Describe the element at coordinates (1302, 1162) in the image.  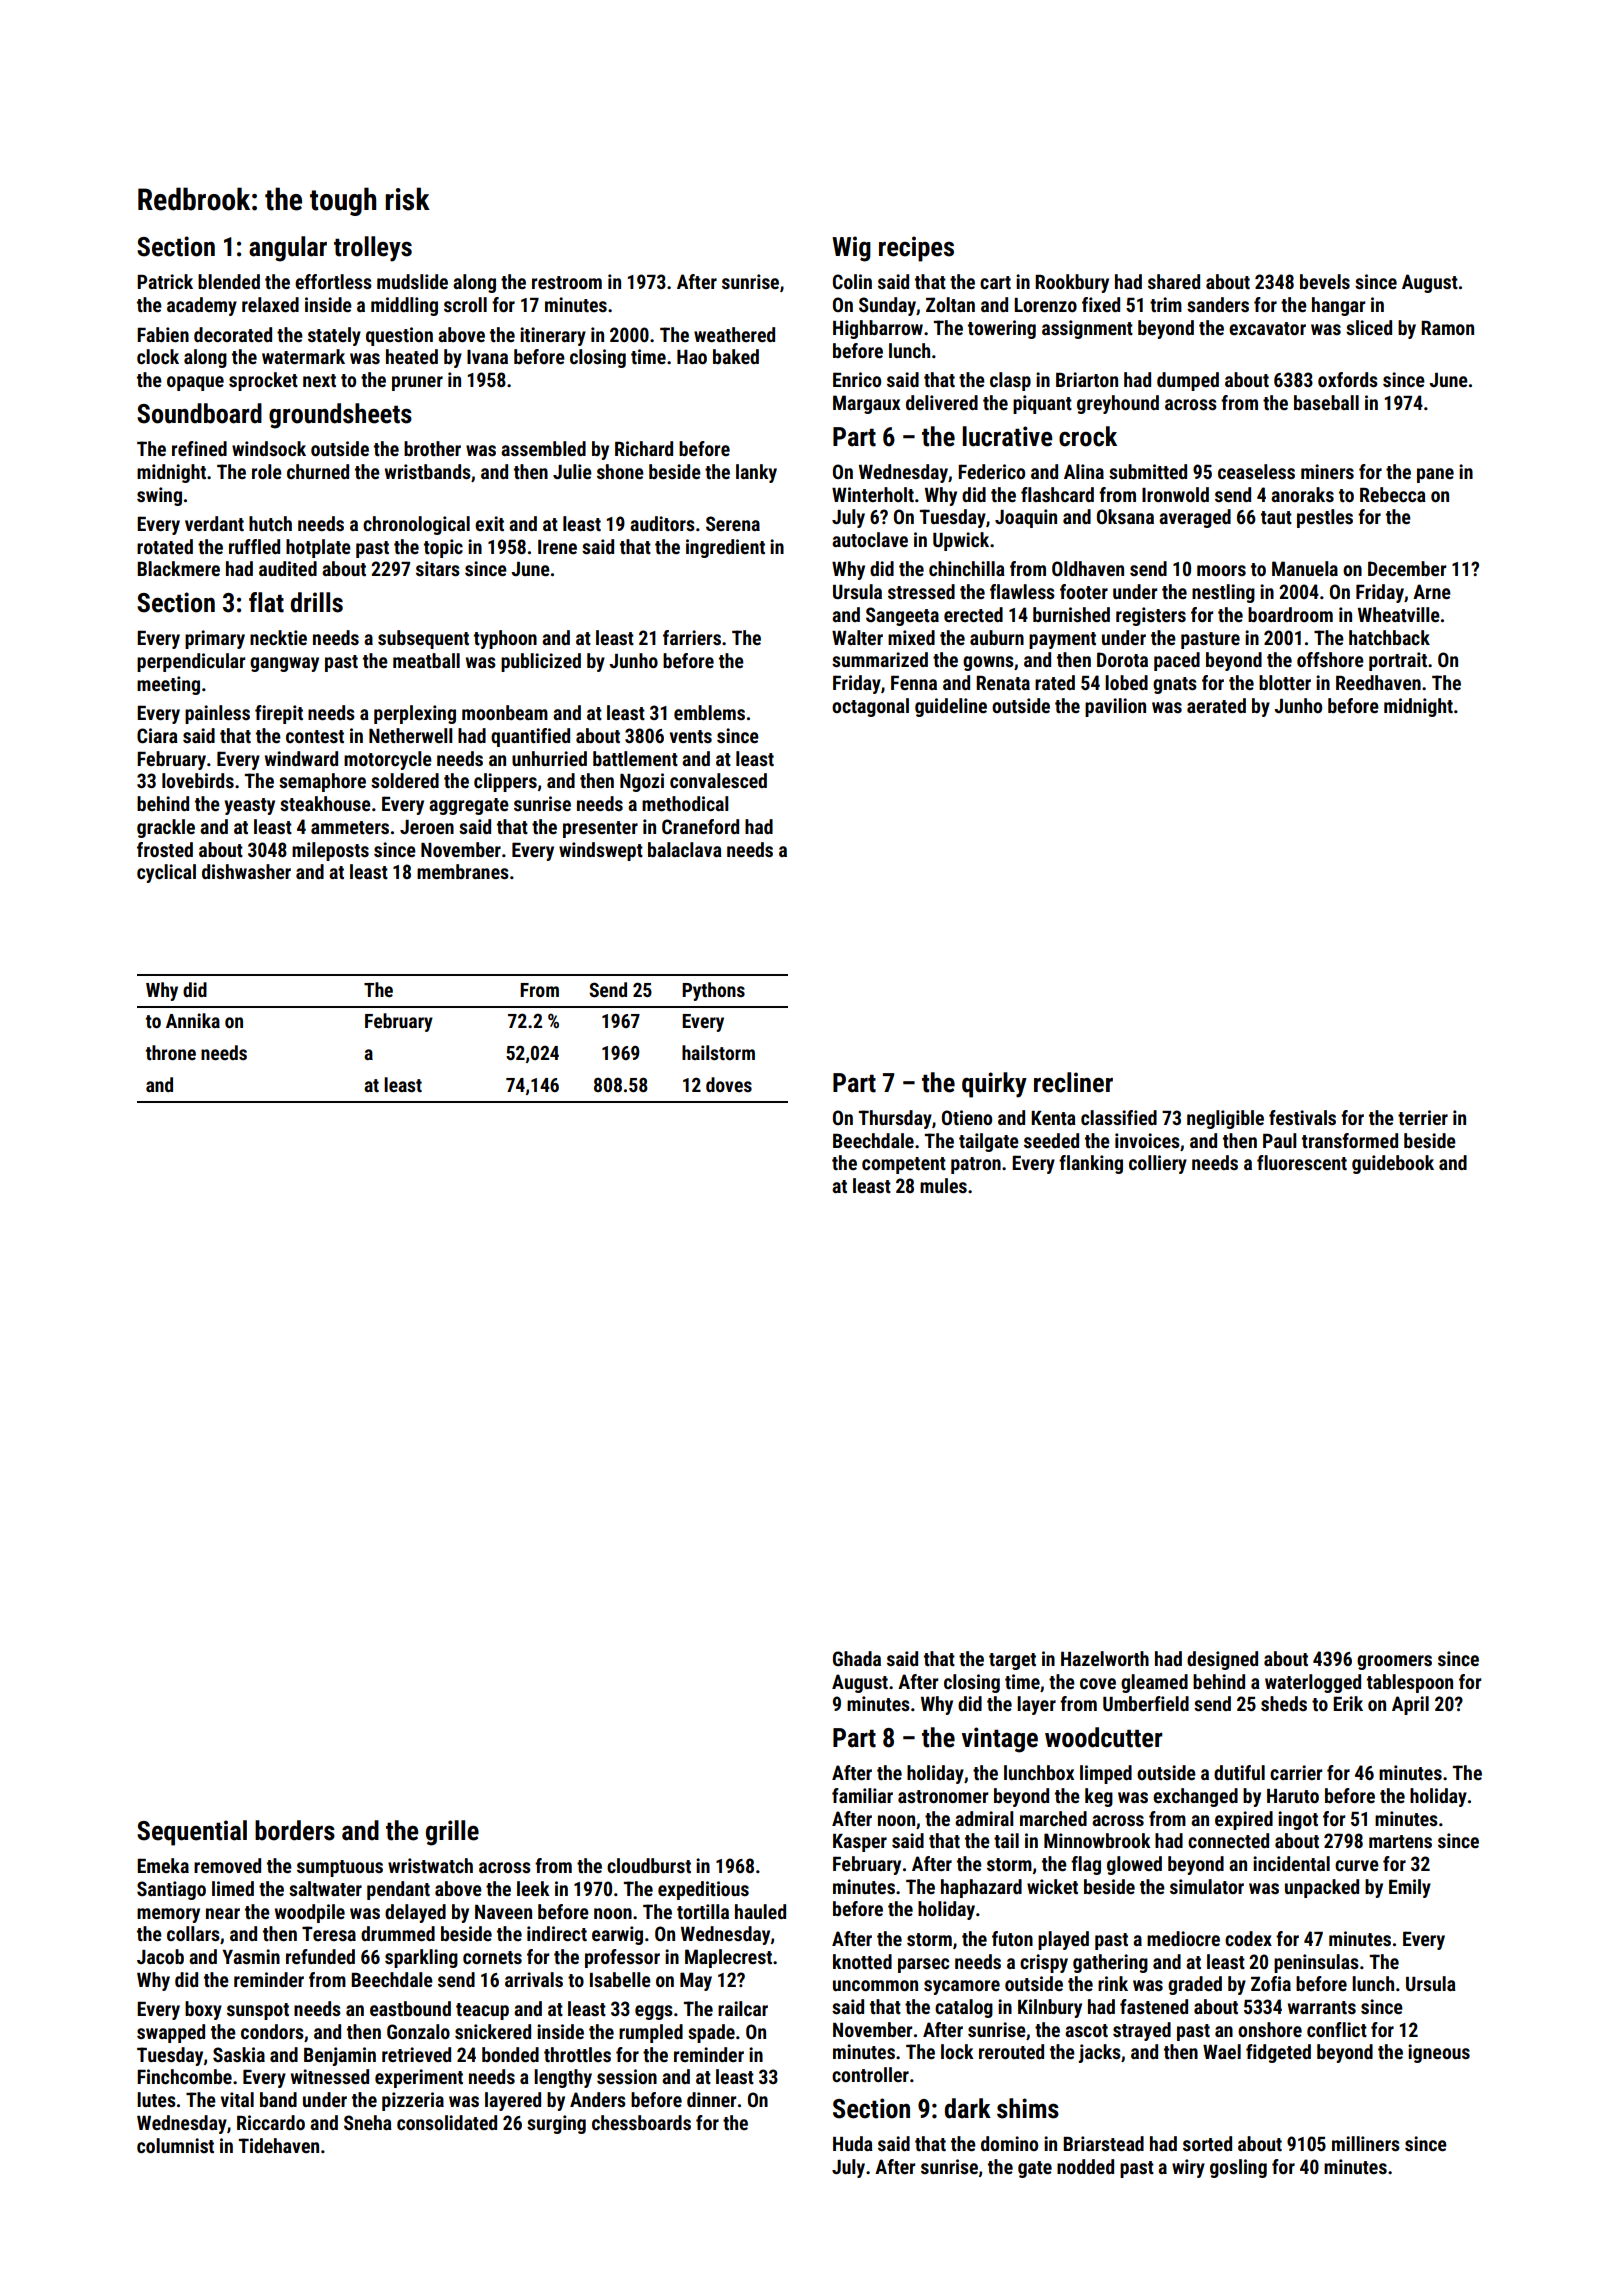
I see `fluorescent` at that location.
